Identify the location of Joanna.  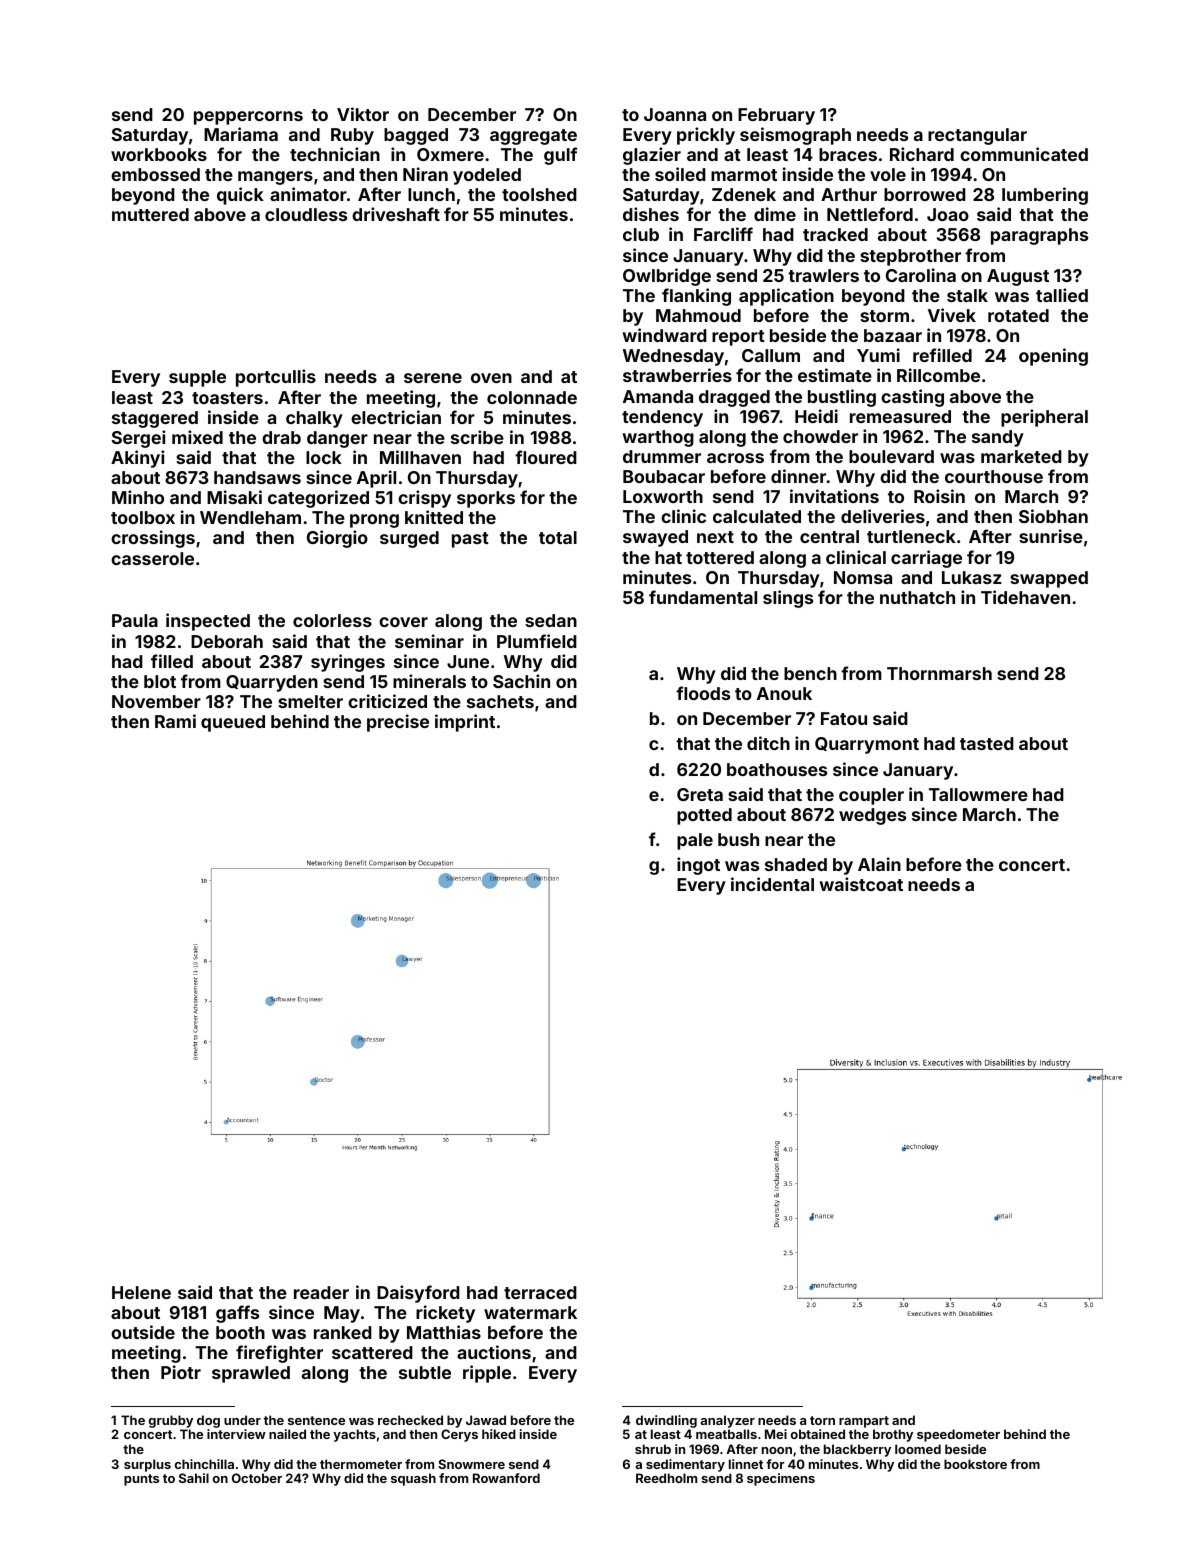
(675, 114).
